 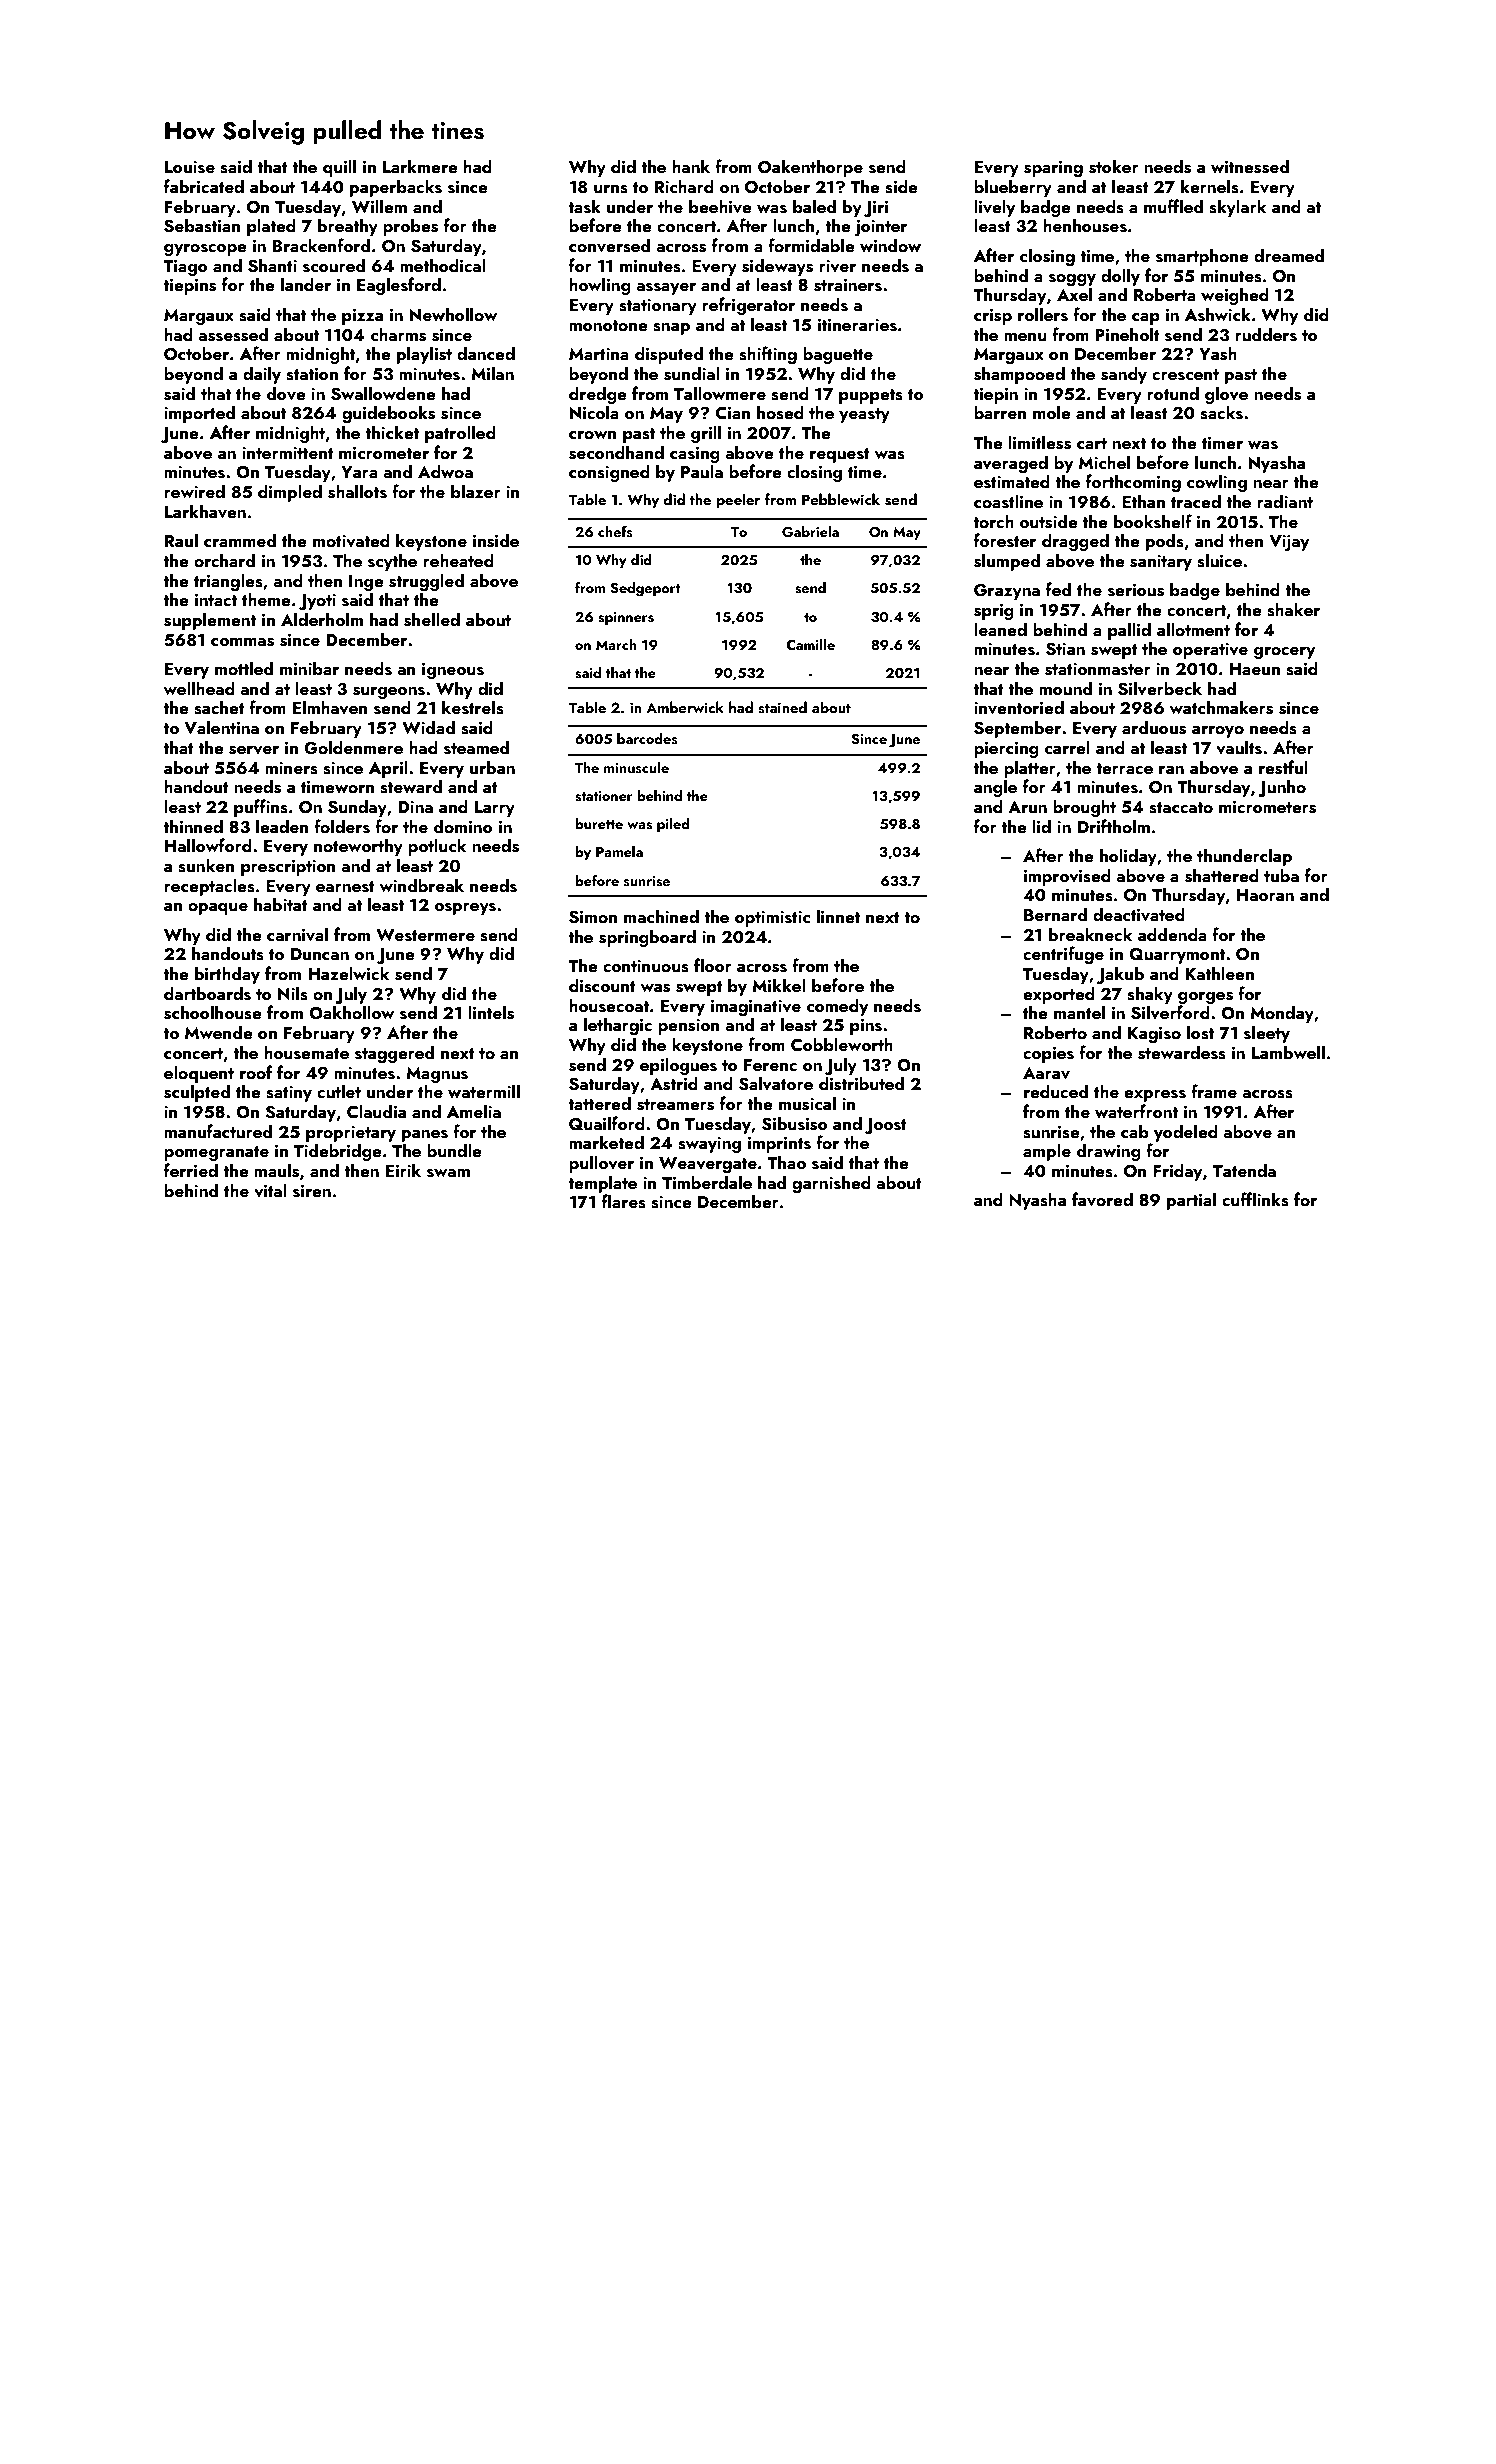 I want to click on Alderholm, so click(x=322, y=619).
